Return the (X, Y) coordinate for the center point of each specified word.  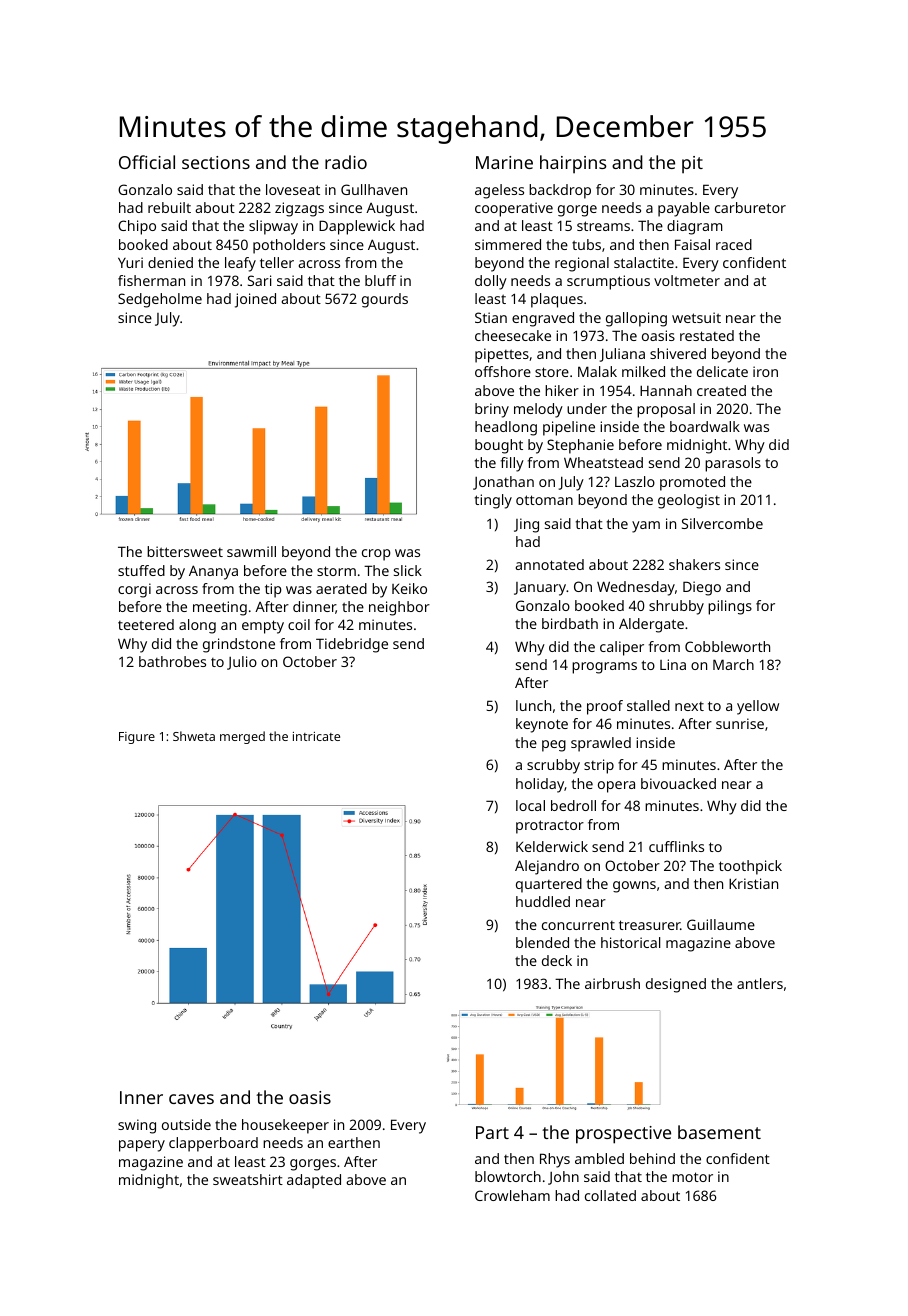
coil (299, 624)
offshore (503, 371)
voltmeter (687, 280)
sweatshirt (248, 1179)
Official (147, 162)
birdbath (570, 623)
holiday (540, 785)
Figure (137, 738)
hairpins (573, 164)
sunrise (740, 723)
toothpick (750, 867)
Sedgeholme (160, 300)
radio (346, 162)
